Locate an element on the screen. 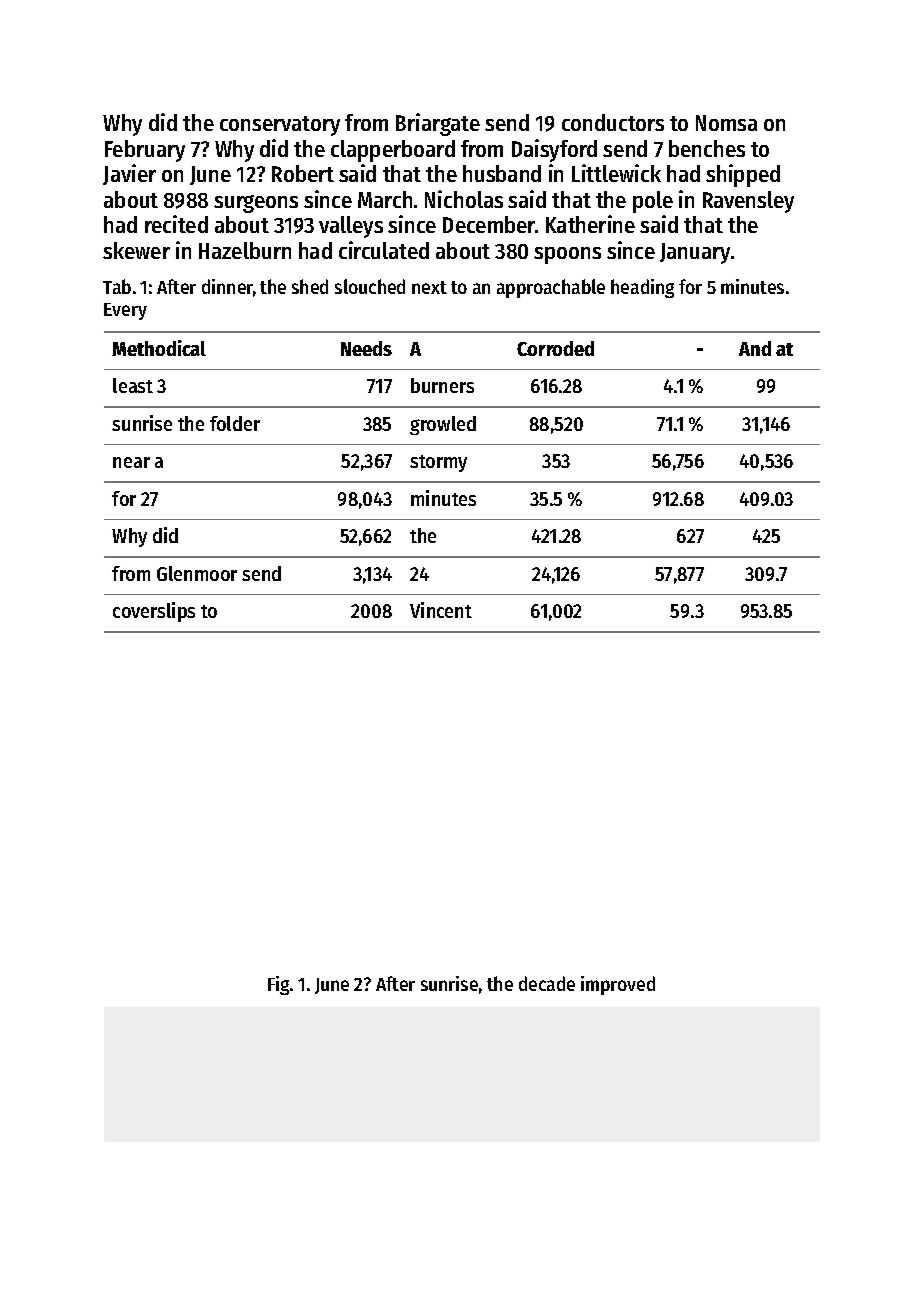 The height and width of the screenshot is (1311, 924). improved is located at coordinates (618, 985).
